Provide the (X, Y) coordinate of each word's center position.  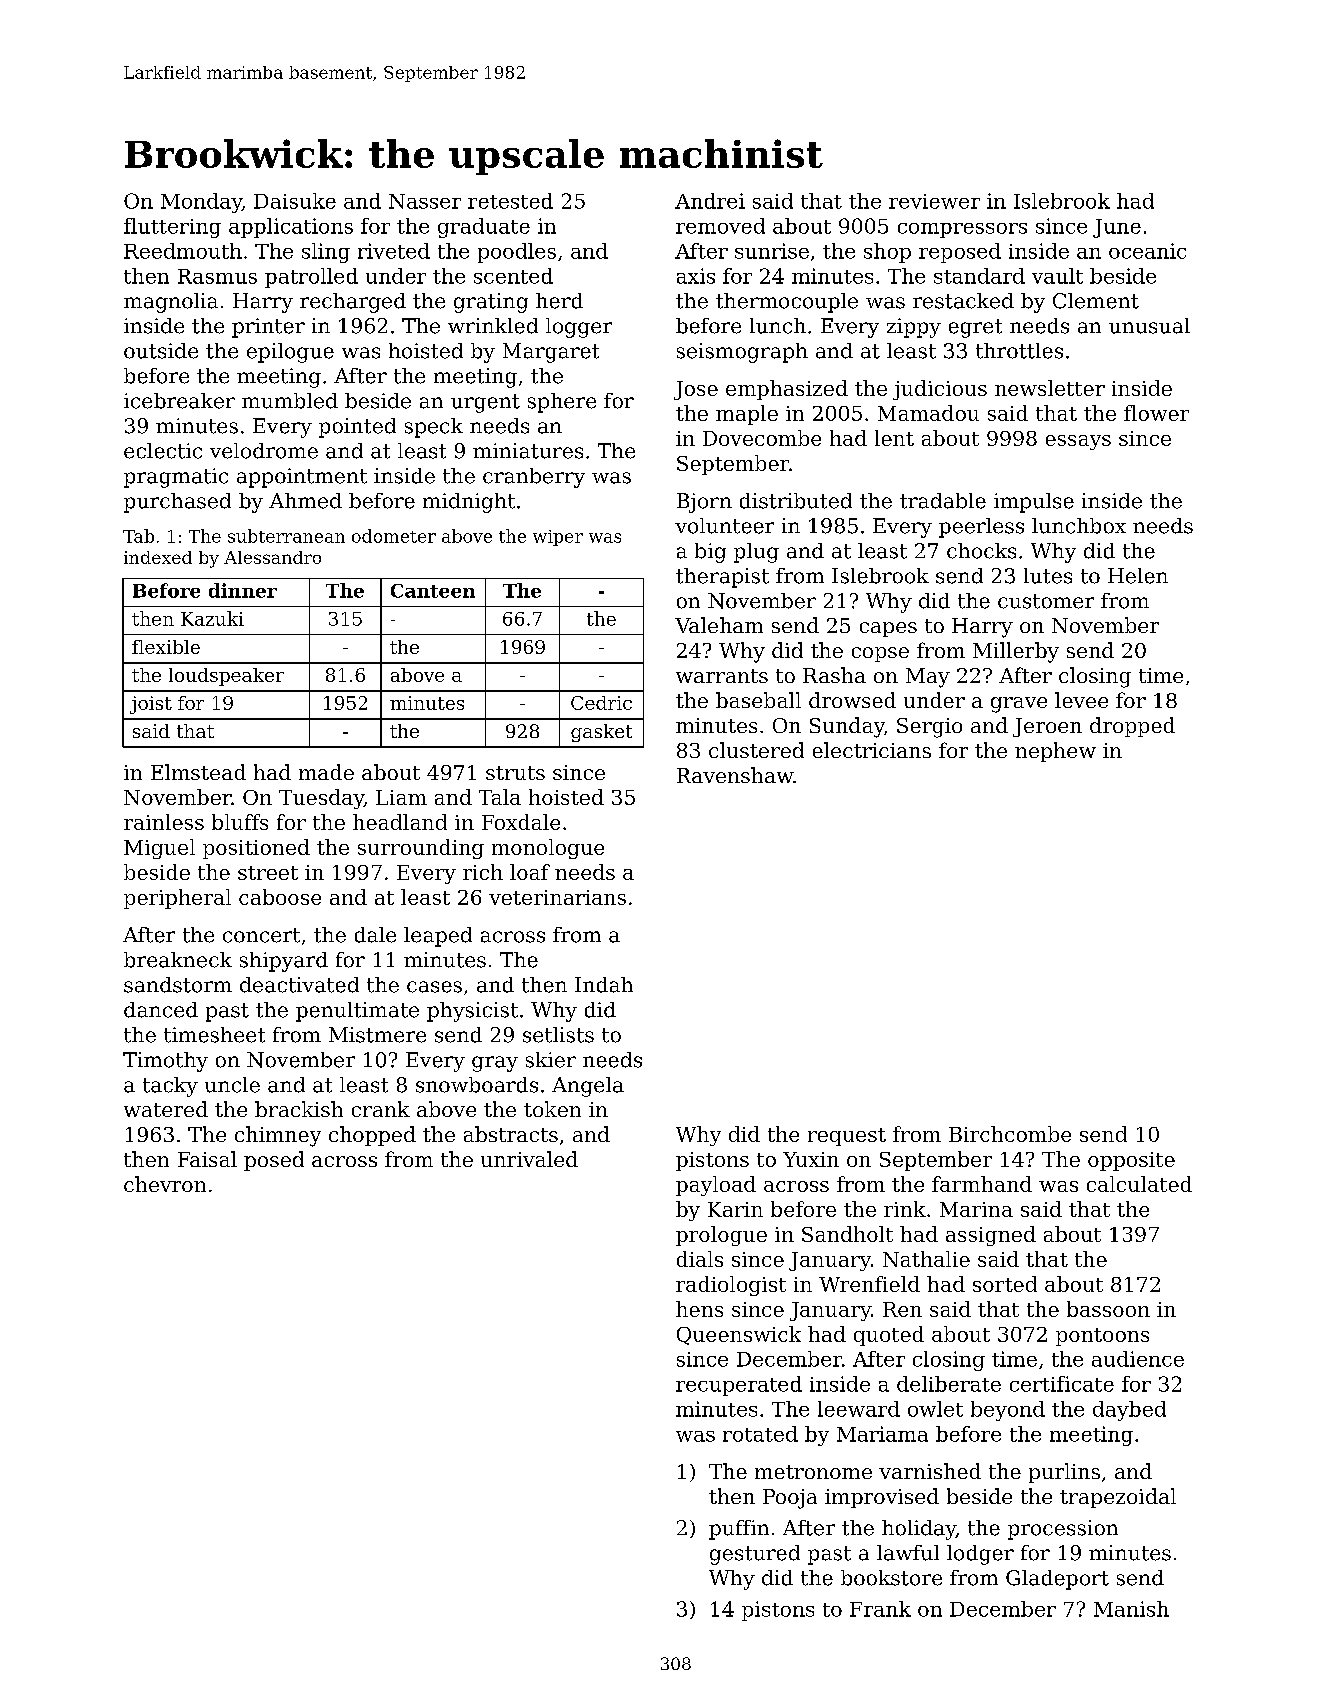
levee (1081, 700)
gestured (755, 1555)
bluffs (240, 822)
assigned (991, 1236)
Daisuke (295, 201)
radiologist (731, 1286)
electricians (872, 750)
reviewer (934, 201)
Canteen (433, 591)
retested (510, 201)
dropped (1132, 727)
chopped (372, 1136)
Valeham (719, 625)
